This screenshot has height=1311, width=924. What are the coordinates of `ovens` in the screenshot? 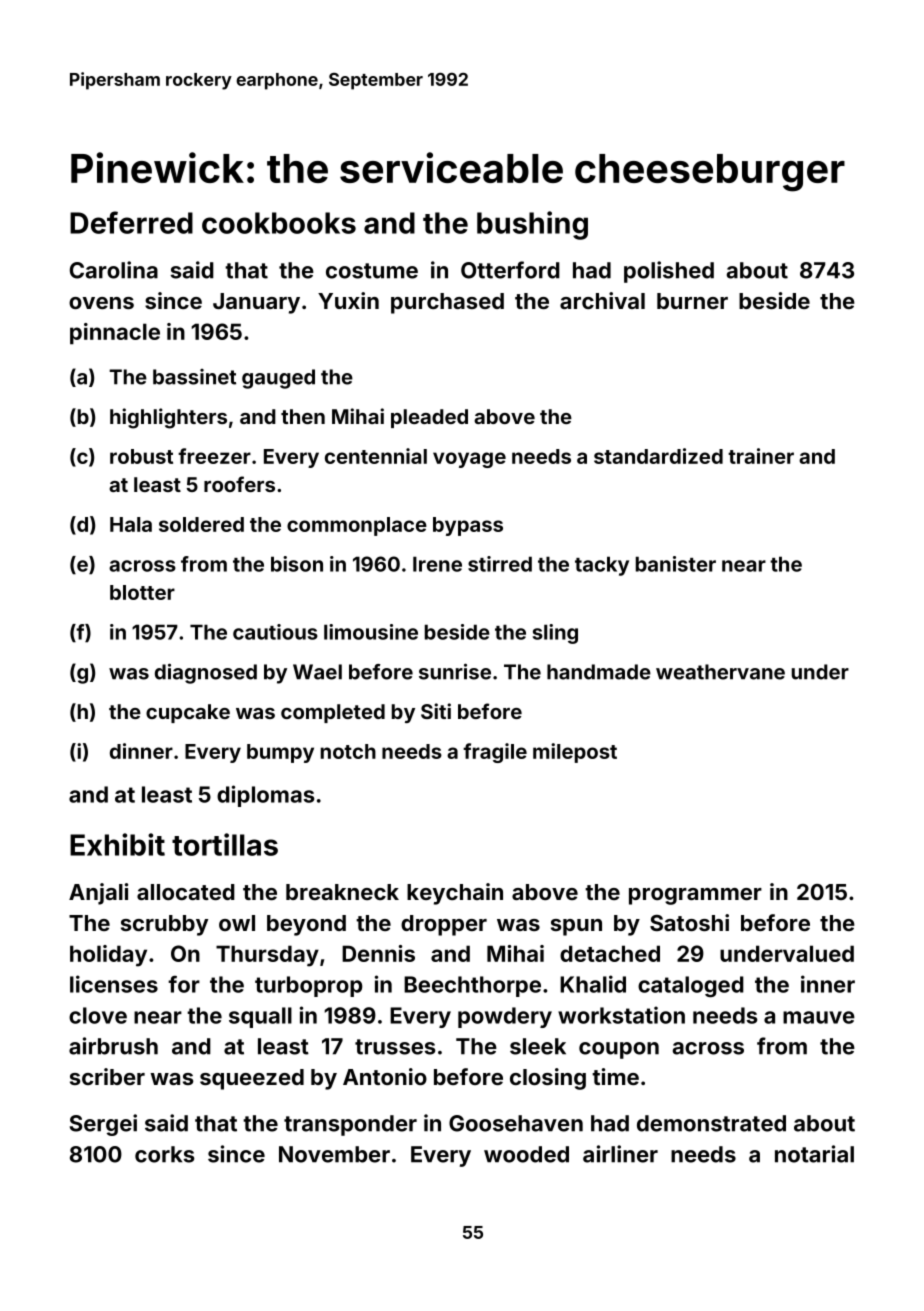 It's located at (101, 303).
